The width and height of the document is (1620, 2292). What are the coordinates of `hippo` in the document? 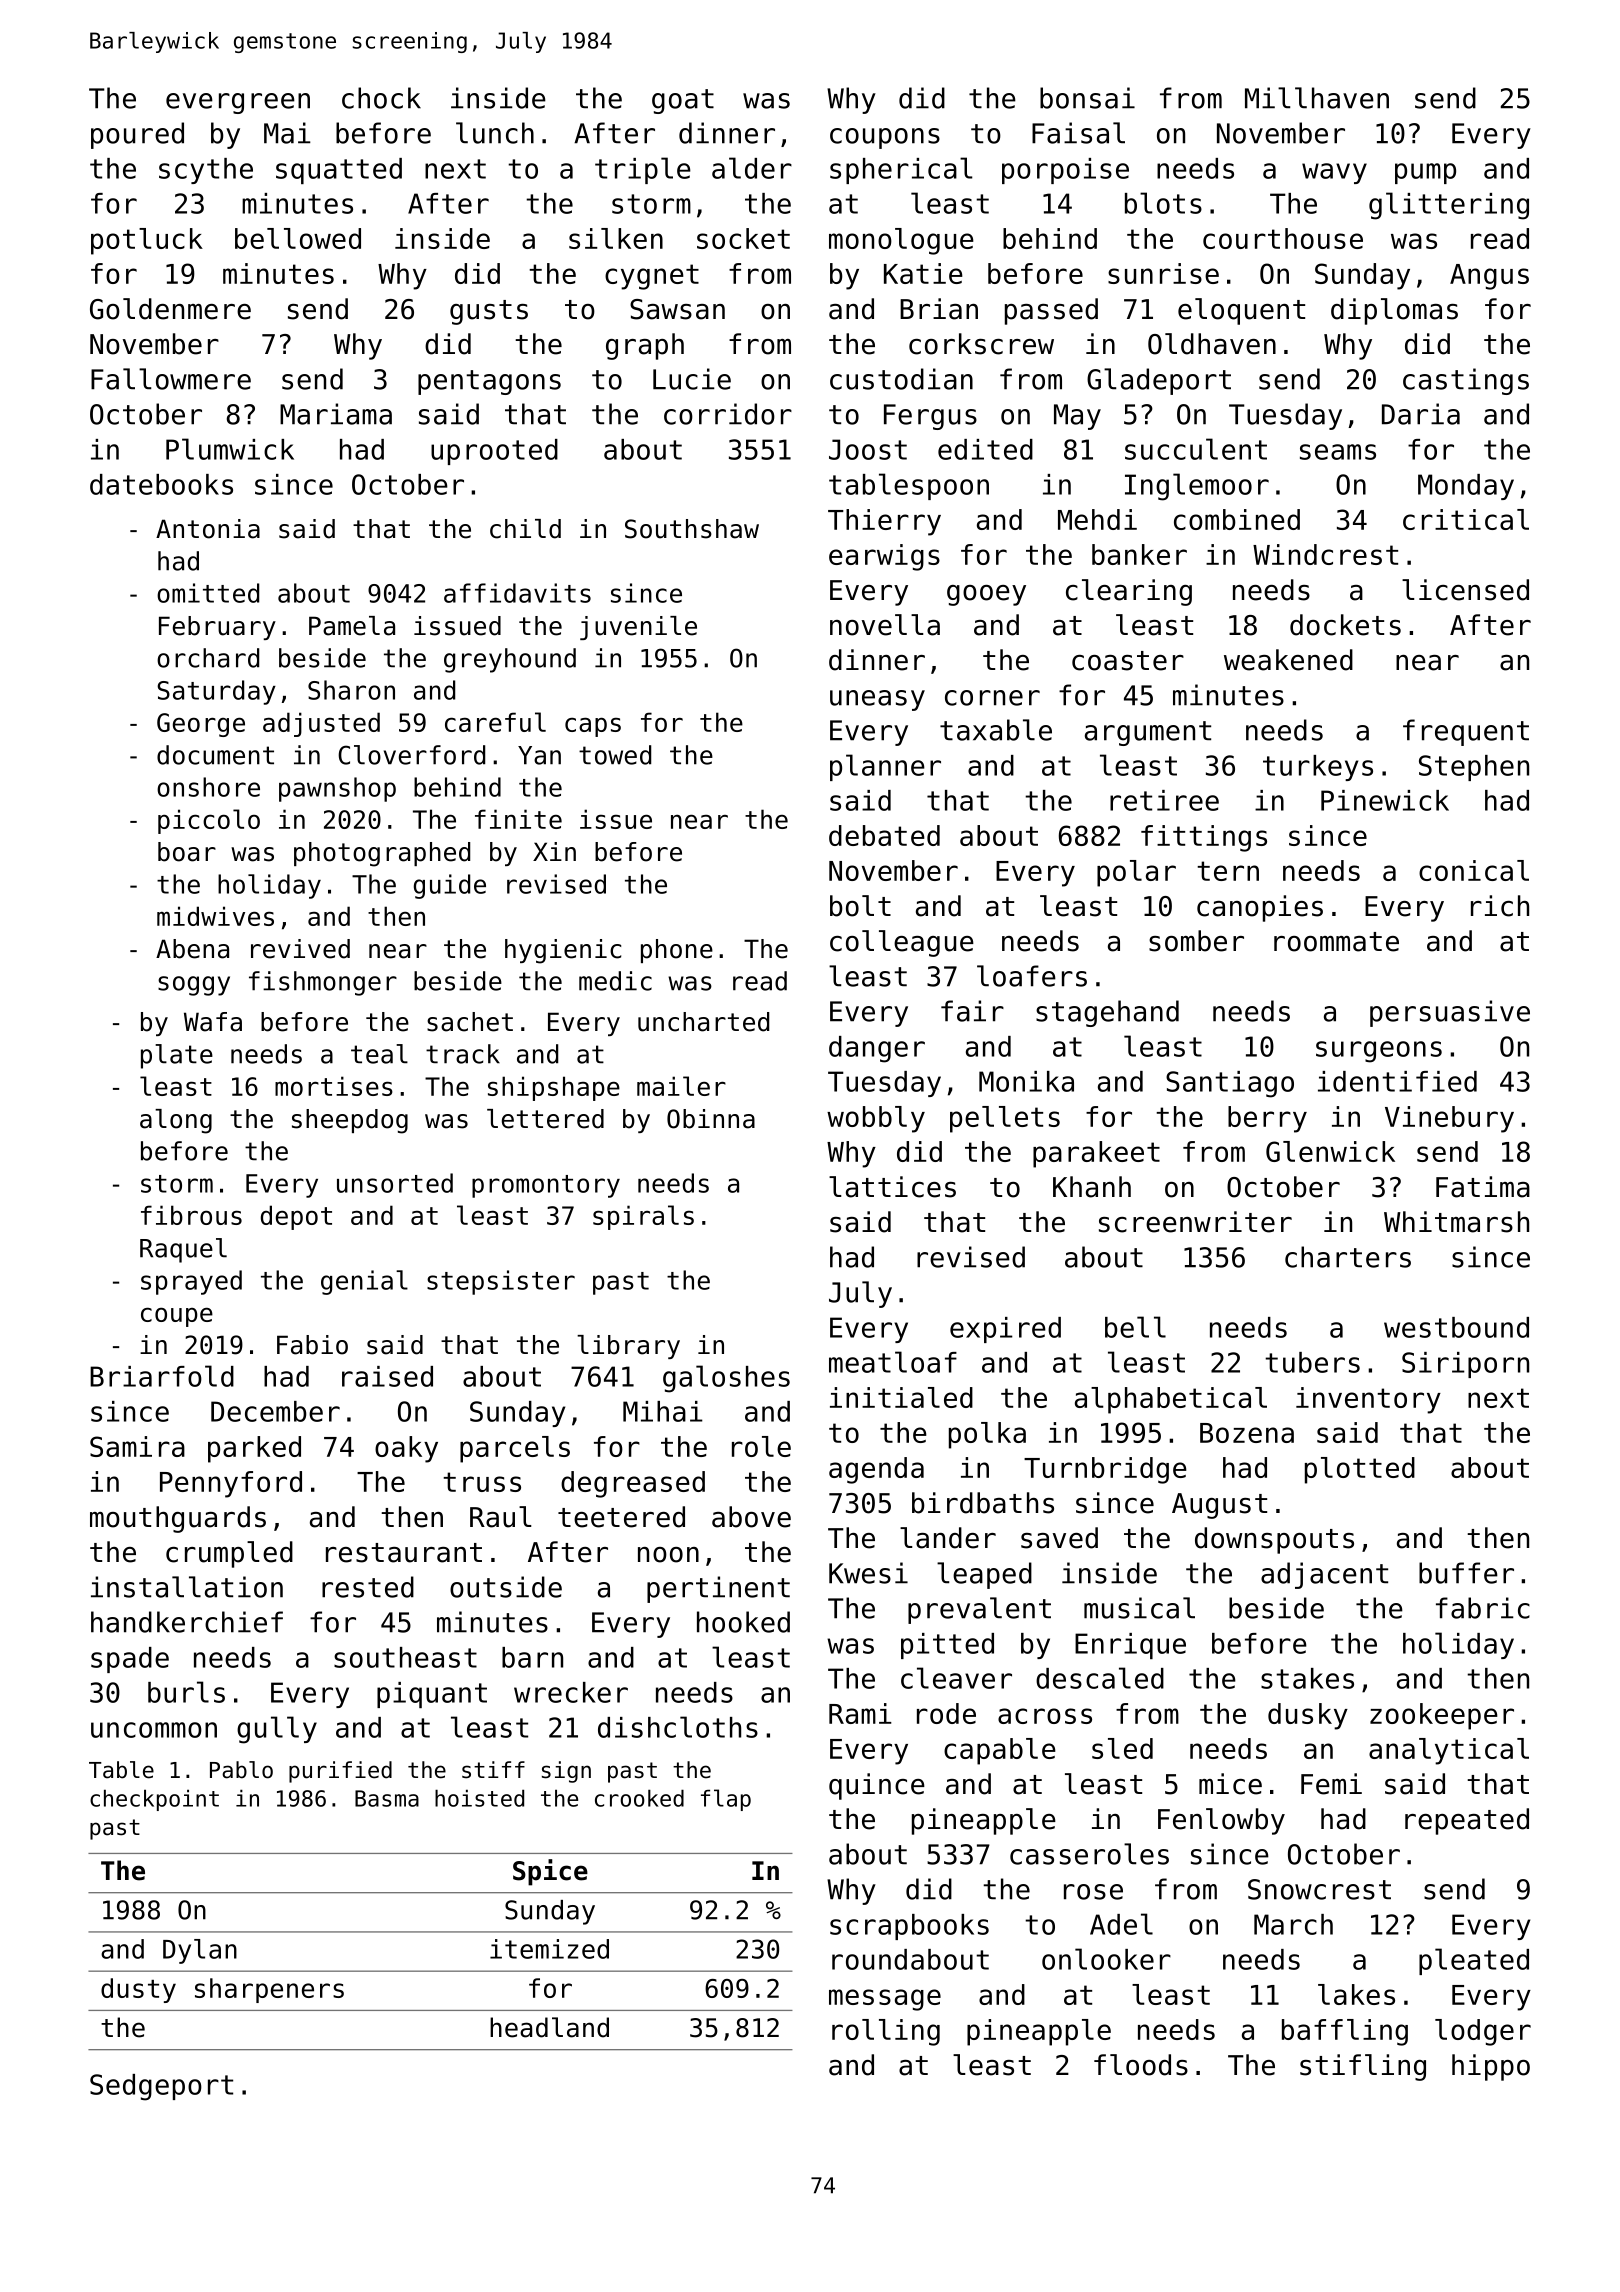 It's located at (1491, 2067).
